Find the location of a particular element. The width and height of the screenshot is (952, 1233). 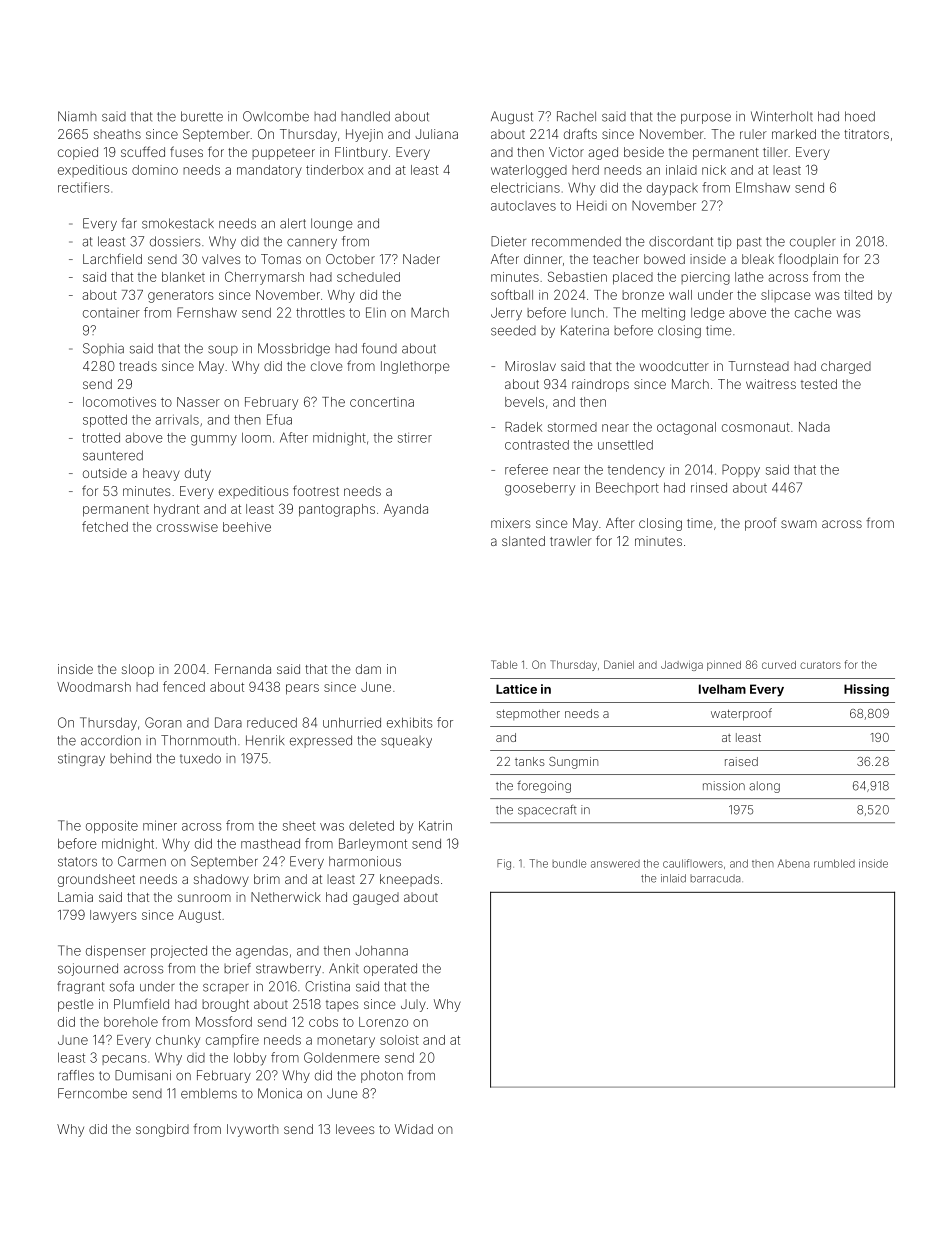

expressed is located at coordinates (321, 741).
